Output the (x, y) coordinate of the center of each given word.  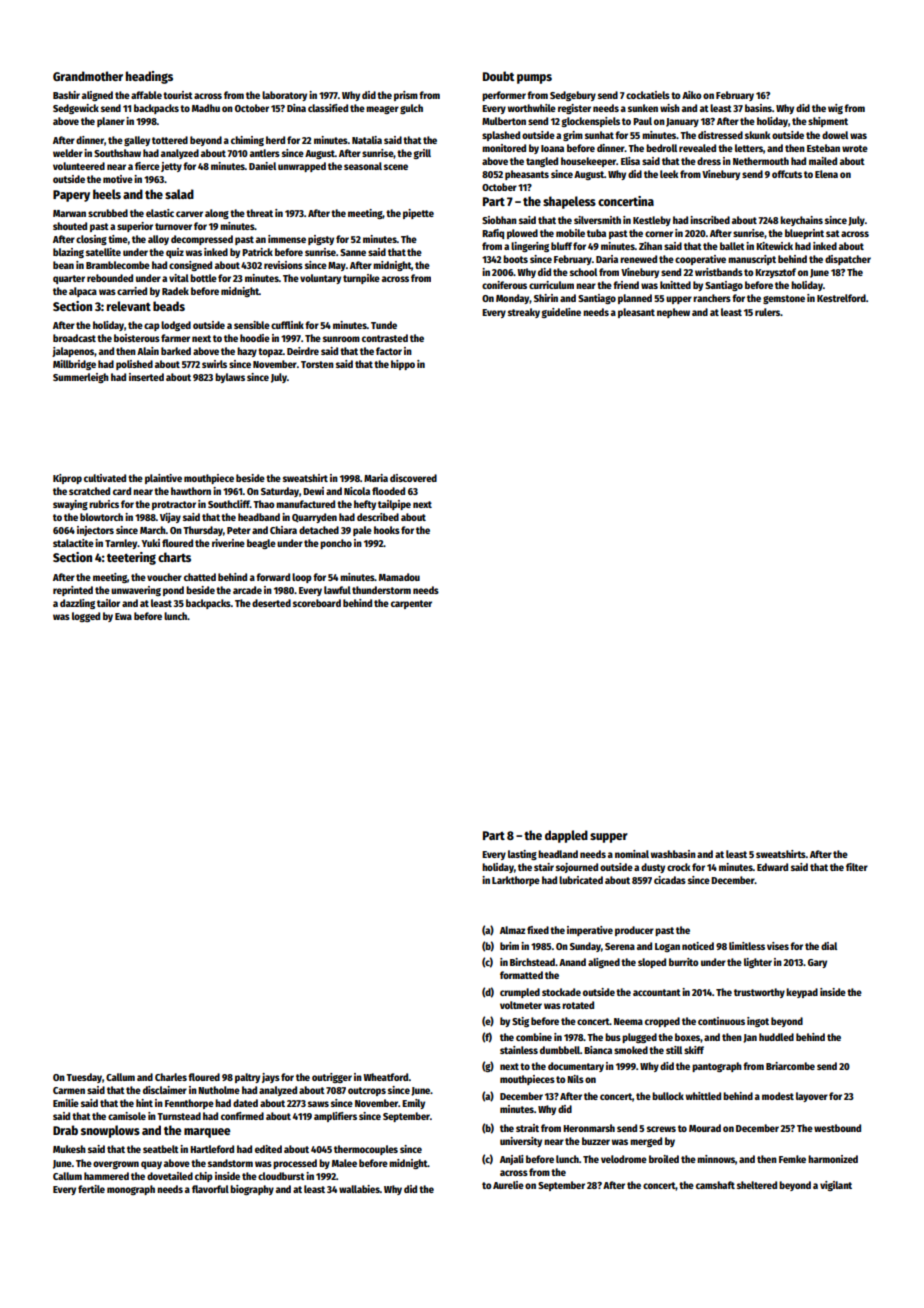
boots (515, 259)
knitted (675, 285)
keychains (801, 221)
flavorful (210, 1189)
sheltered (757, 1185)
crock (678, 867)
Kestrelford (841, 298)
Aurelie (508, 1185)
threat (259, 213)
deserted (271, 603)
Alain (148, 351)
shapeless (569, 202)
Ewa (123, 616)
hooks (387, 530)
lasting (522, 855)
